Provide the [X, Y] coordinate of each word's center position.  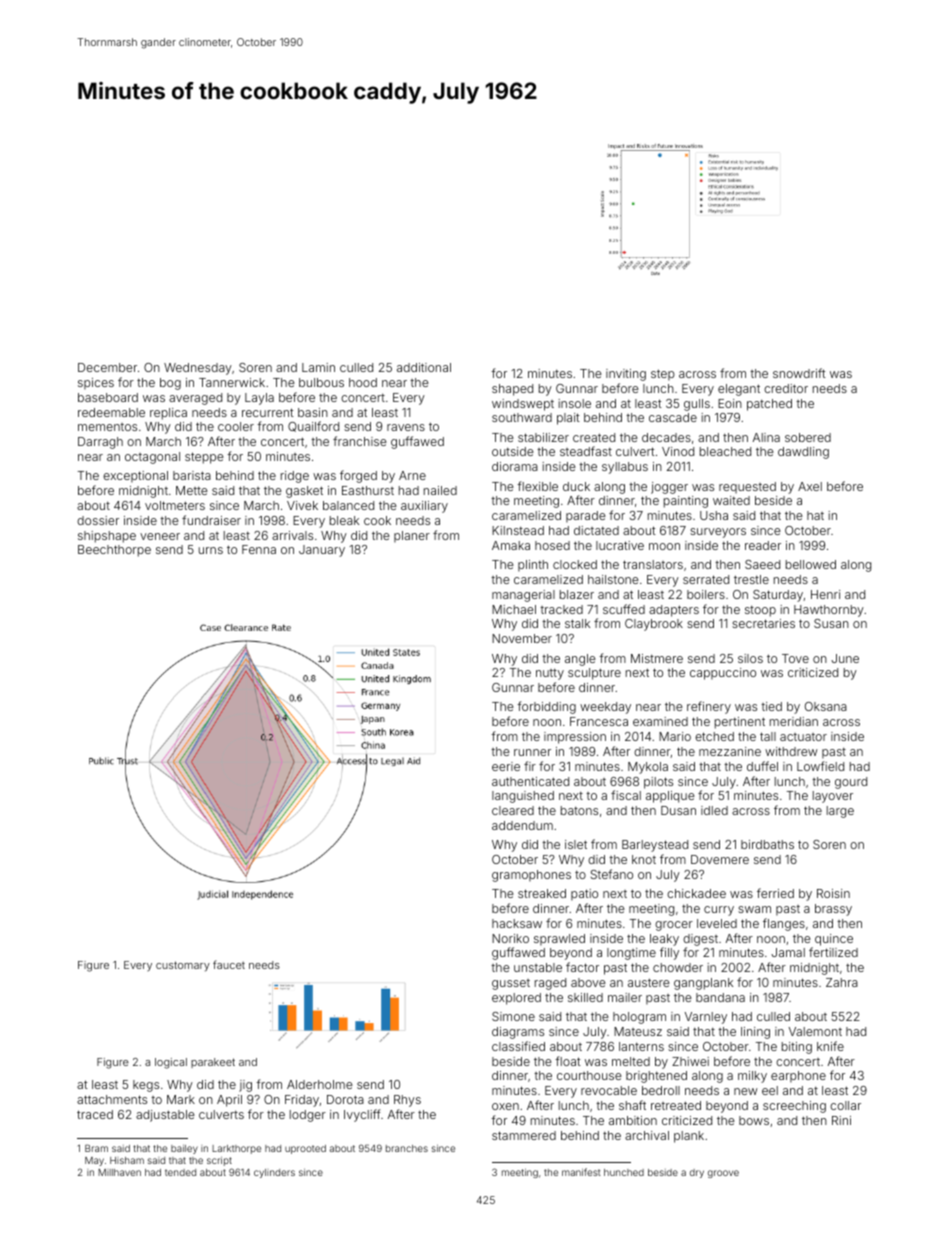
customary [183, 966]
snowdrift [799, 373]
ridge [295, 477]
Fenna [259, 549]
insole [574, 403]
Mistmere [657, 658]
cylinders [274, 1173]
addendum [522, 825]
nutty [550, 674]
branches [407, 1148]
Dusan [678, 810]
